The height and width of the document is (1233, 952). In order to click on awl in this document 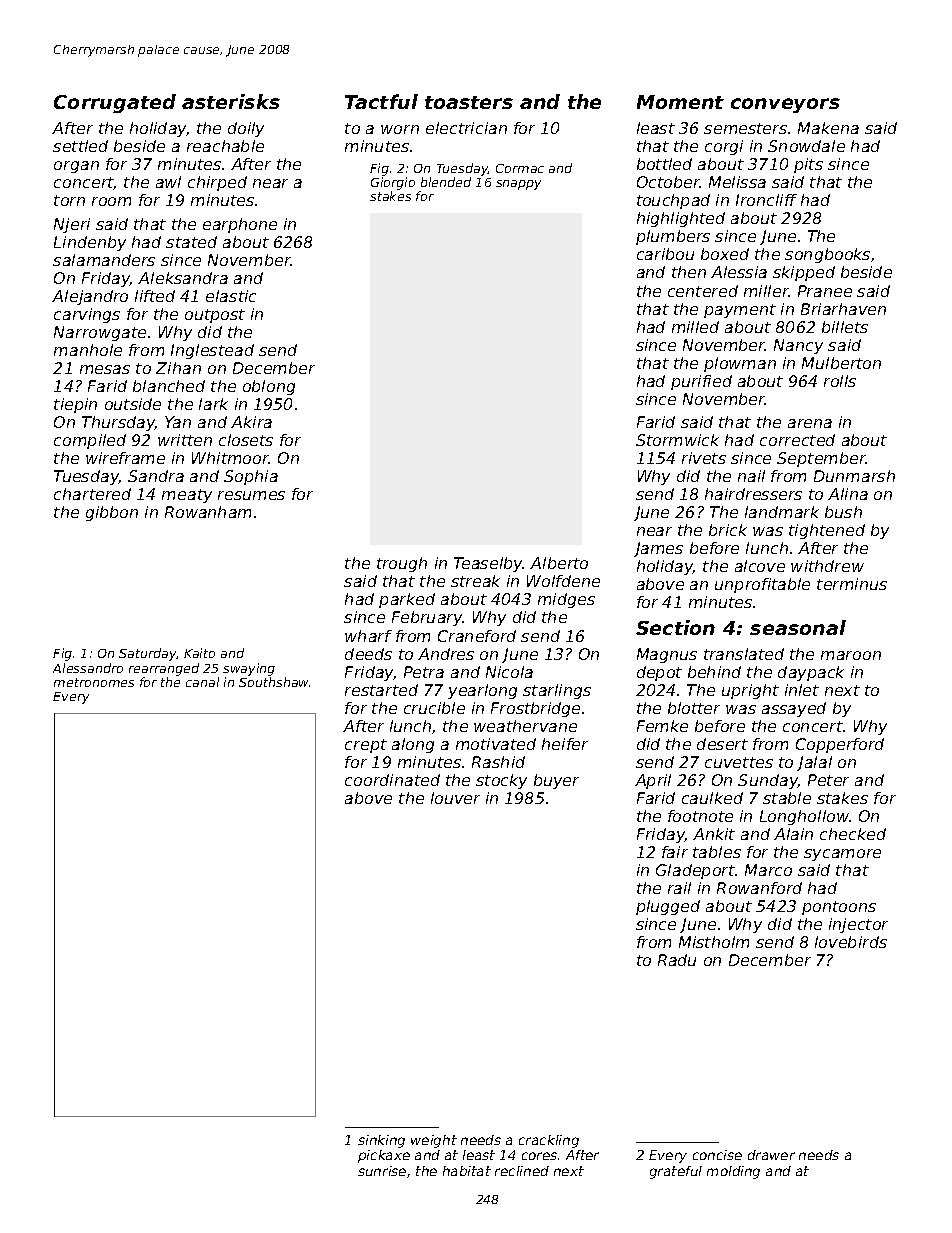, I will do `click(168, 182)`.
